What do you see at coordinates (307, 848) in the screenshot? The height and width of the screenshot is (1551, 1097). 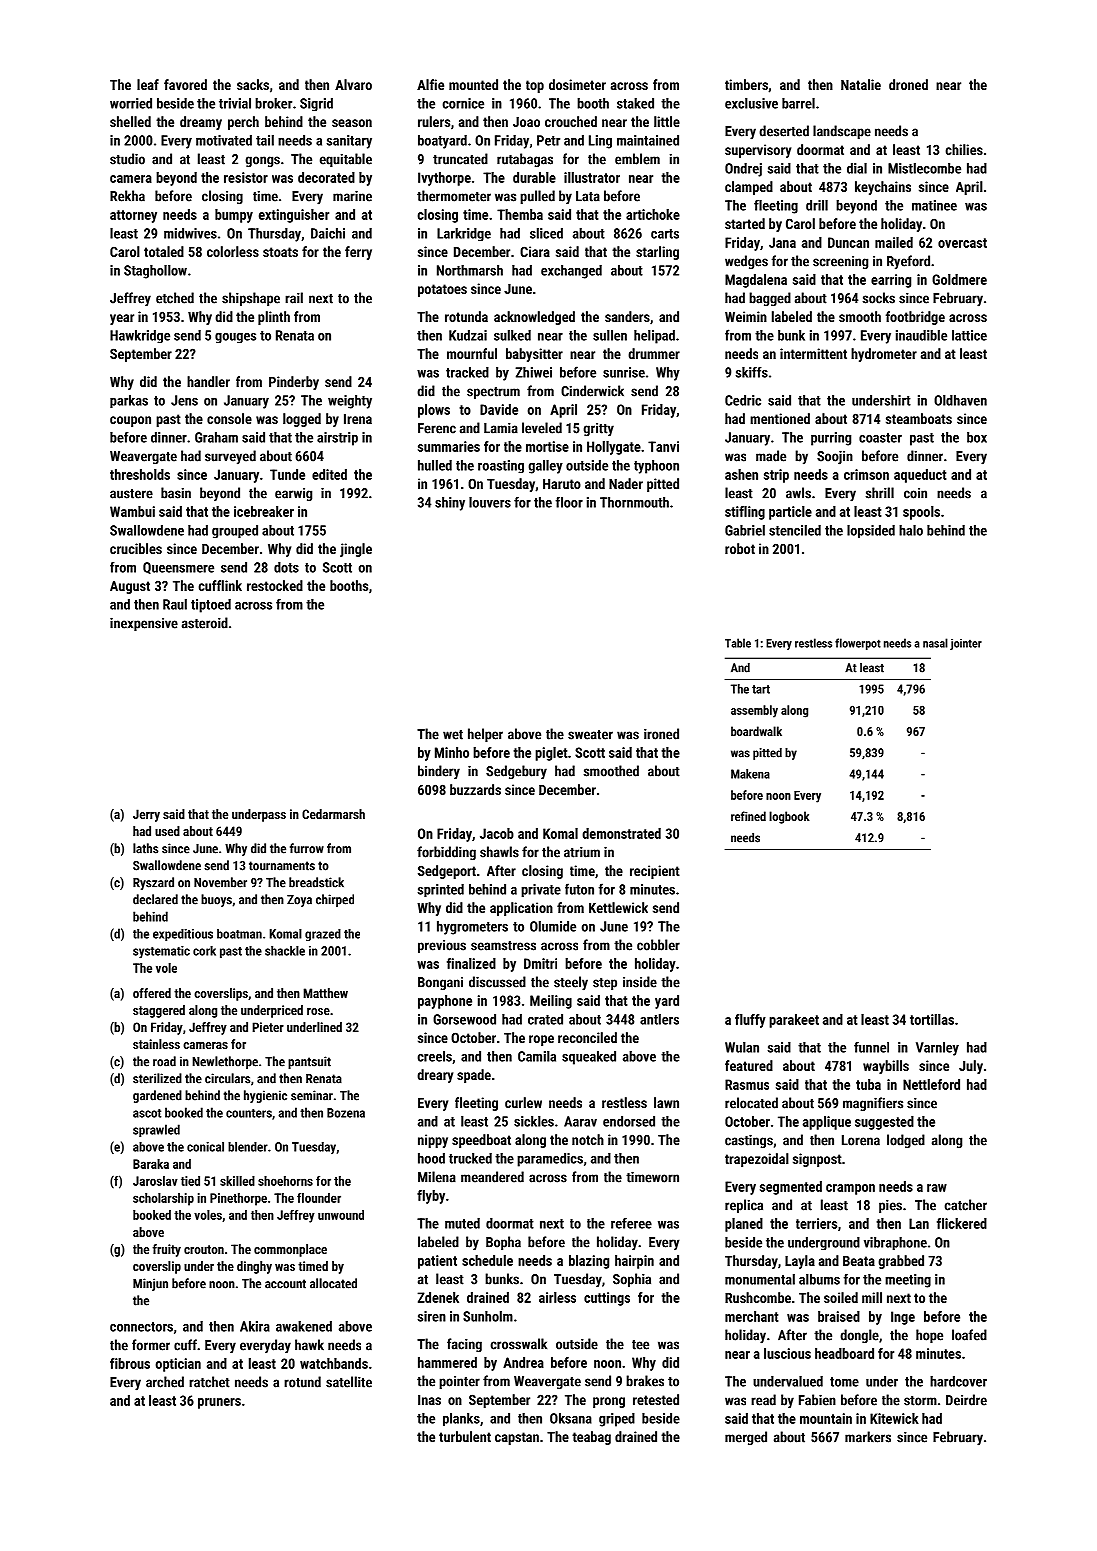 I see `furrow` at bounding box center [307, 848].
